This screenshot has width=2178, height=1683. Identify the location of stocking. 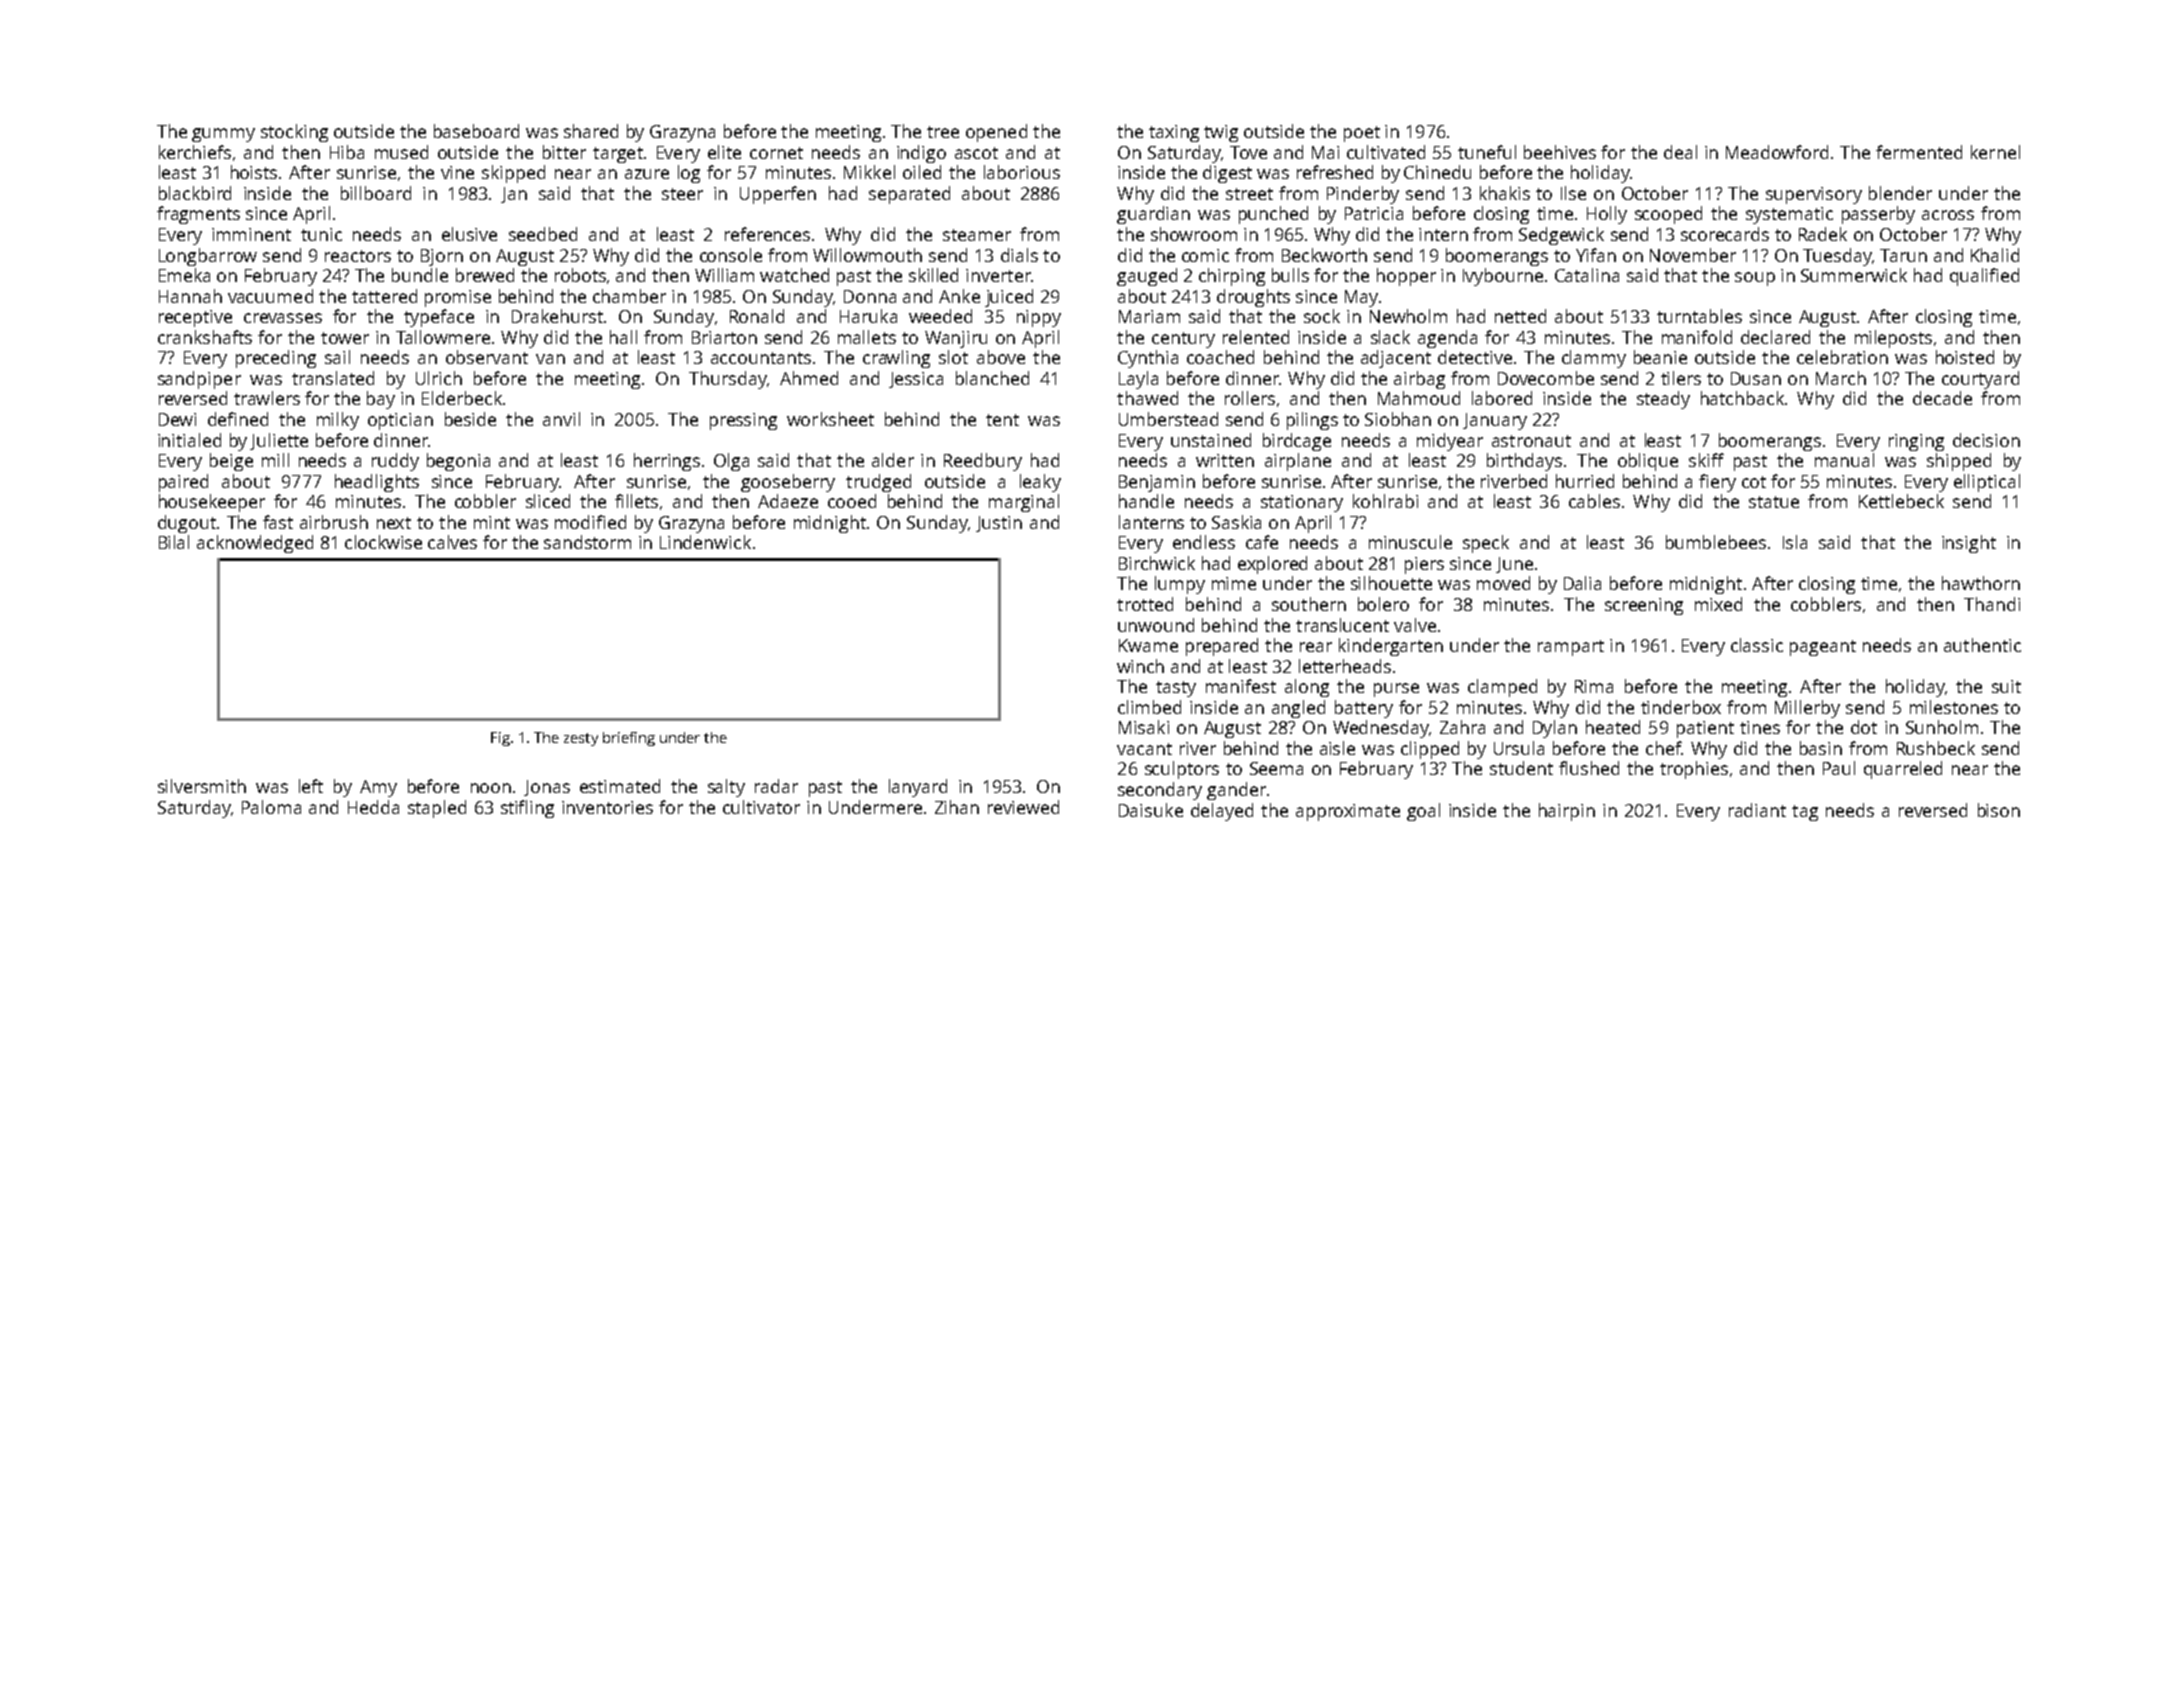
(294, 133).
